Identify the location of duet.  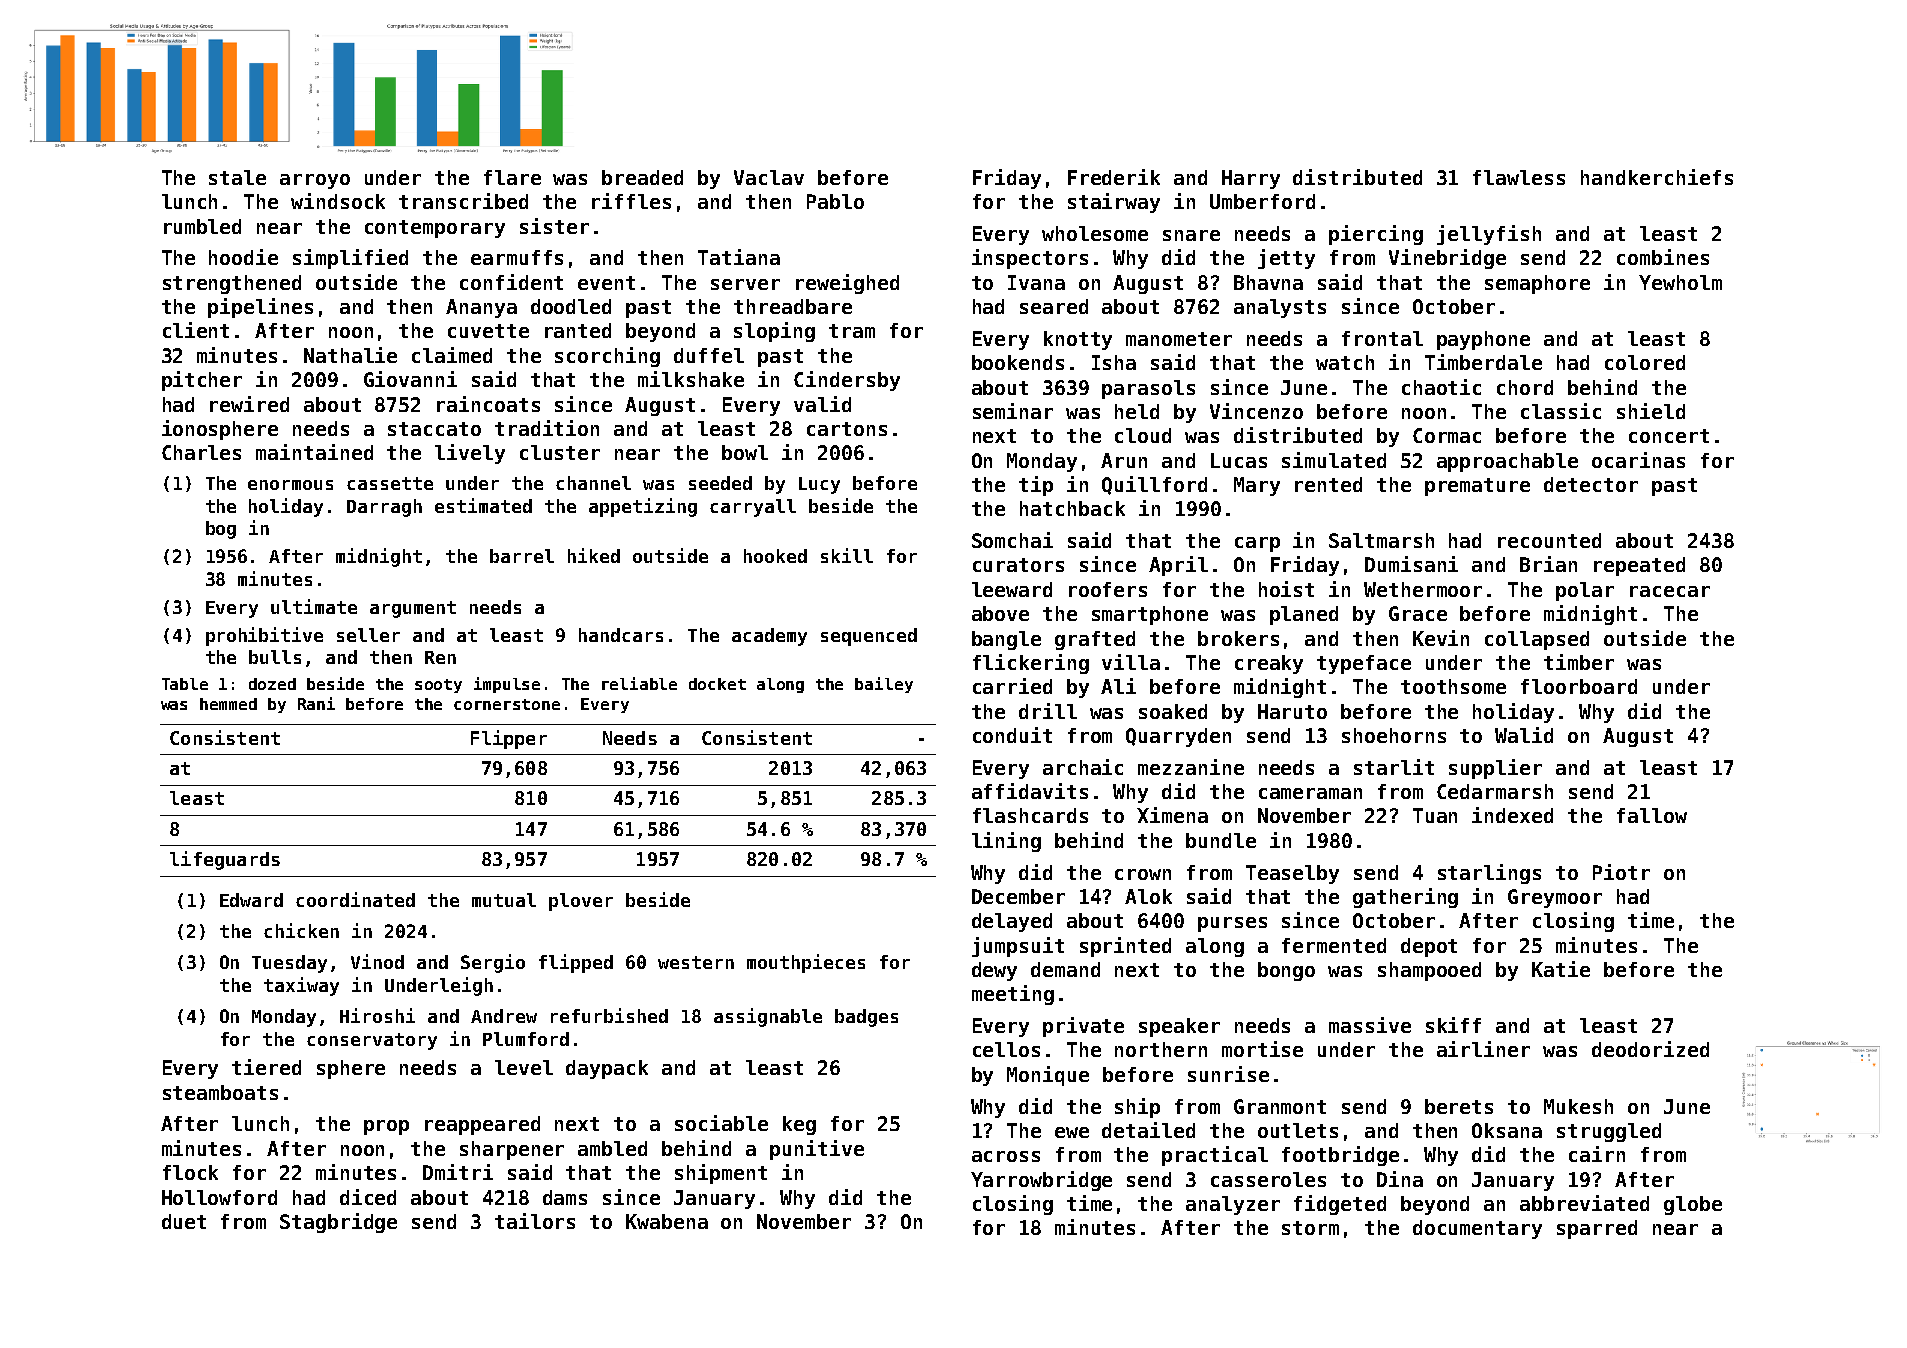
(184, 1221).
